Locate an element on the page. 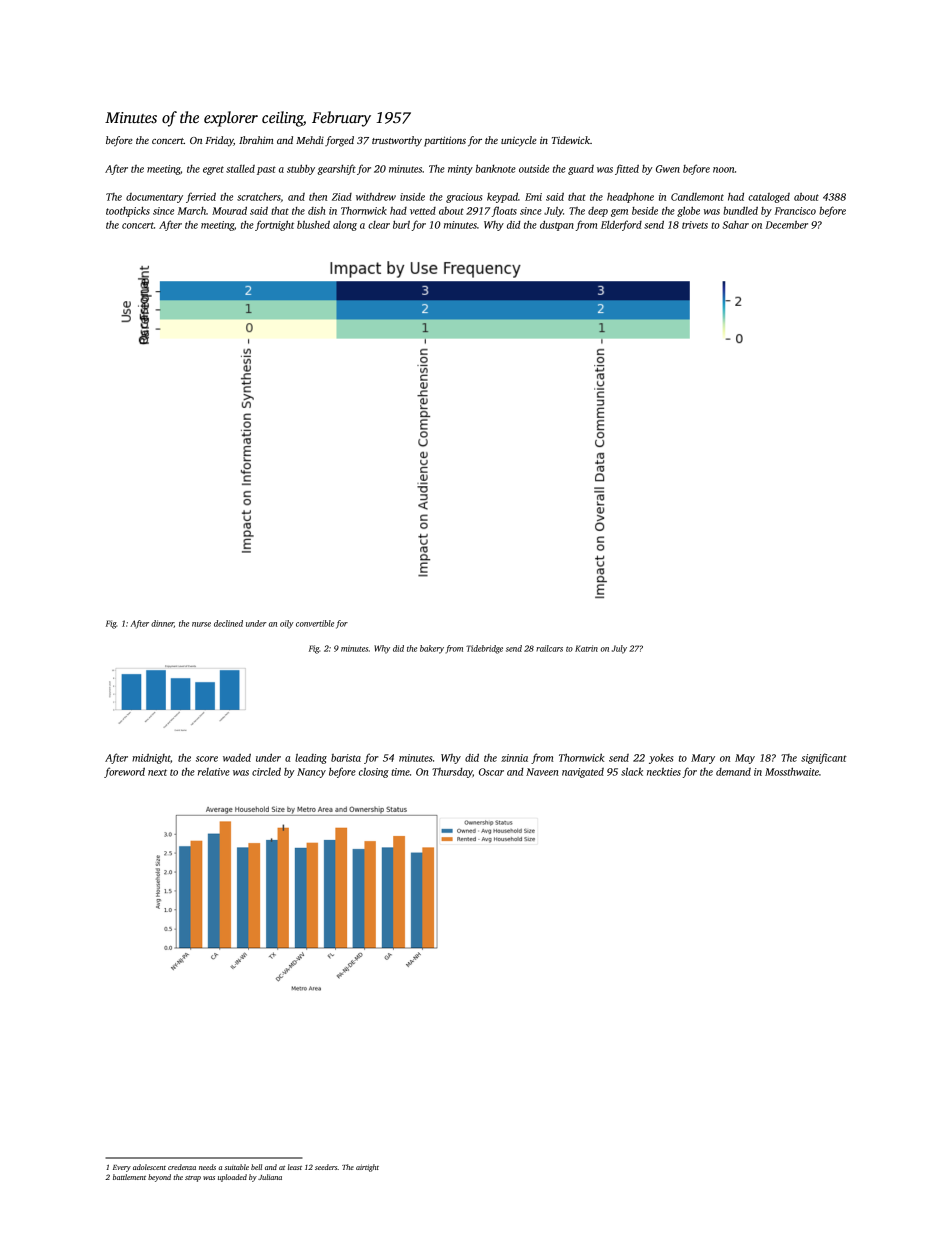  toothpicks is located at coordinates (128, 212).
